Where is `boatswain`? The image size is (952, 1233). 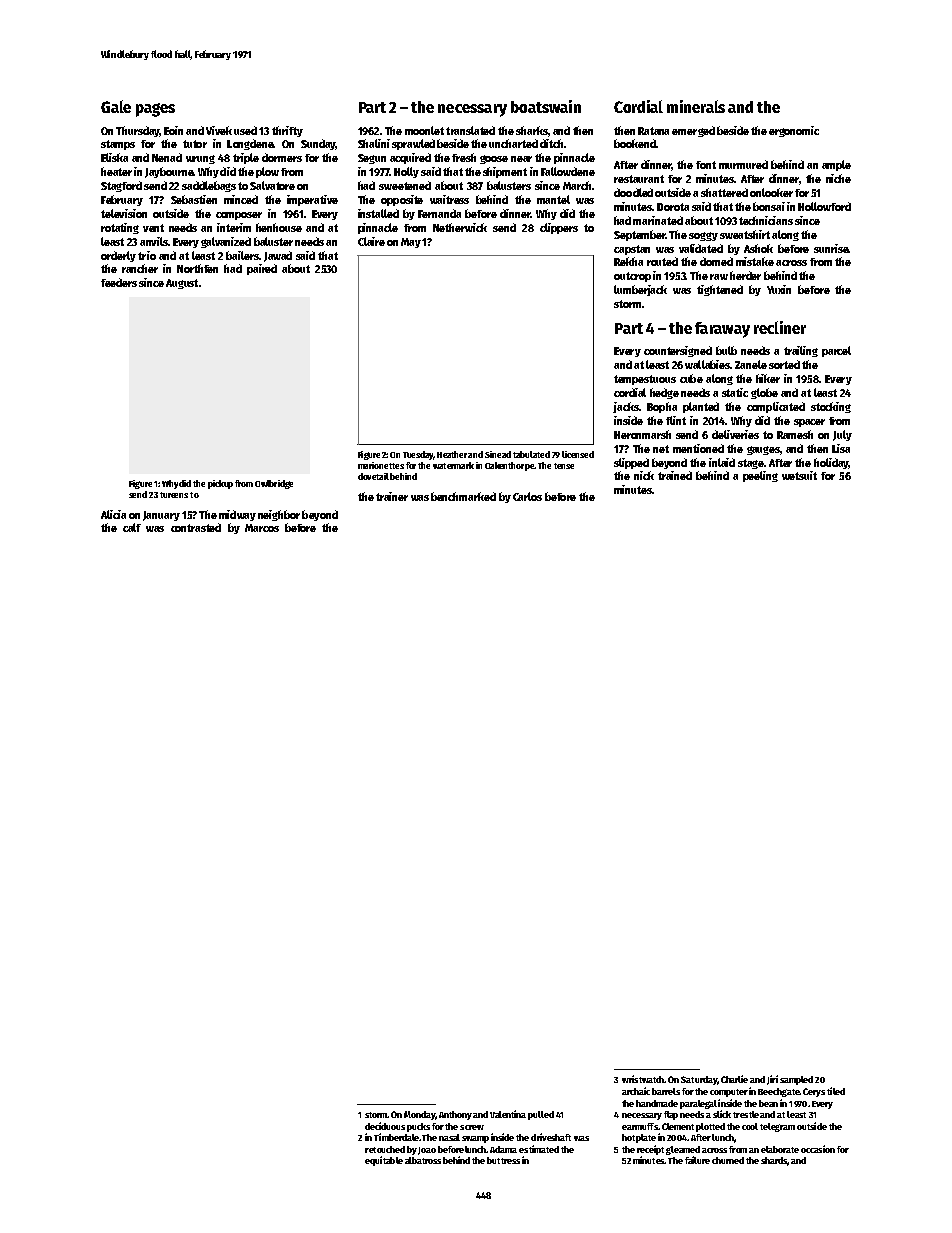 boatswain is located at coordinates (546, 106).
